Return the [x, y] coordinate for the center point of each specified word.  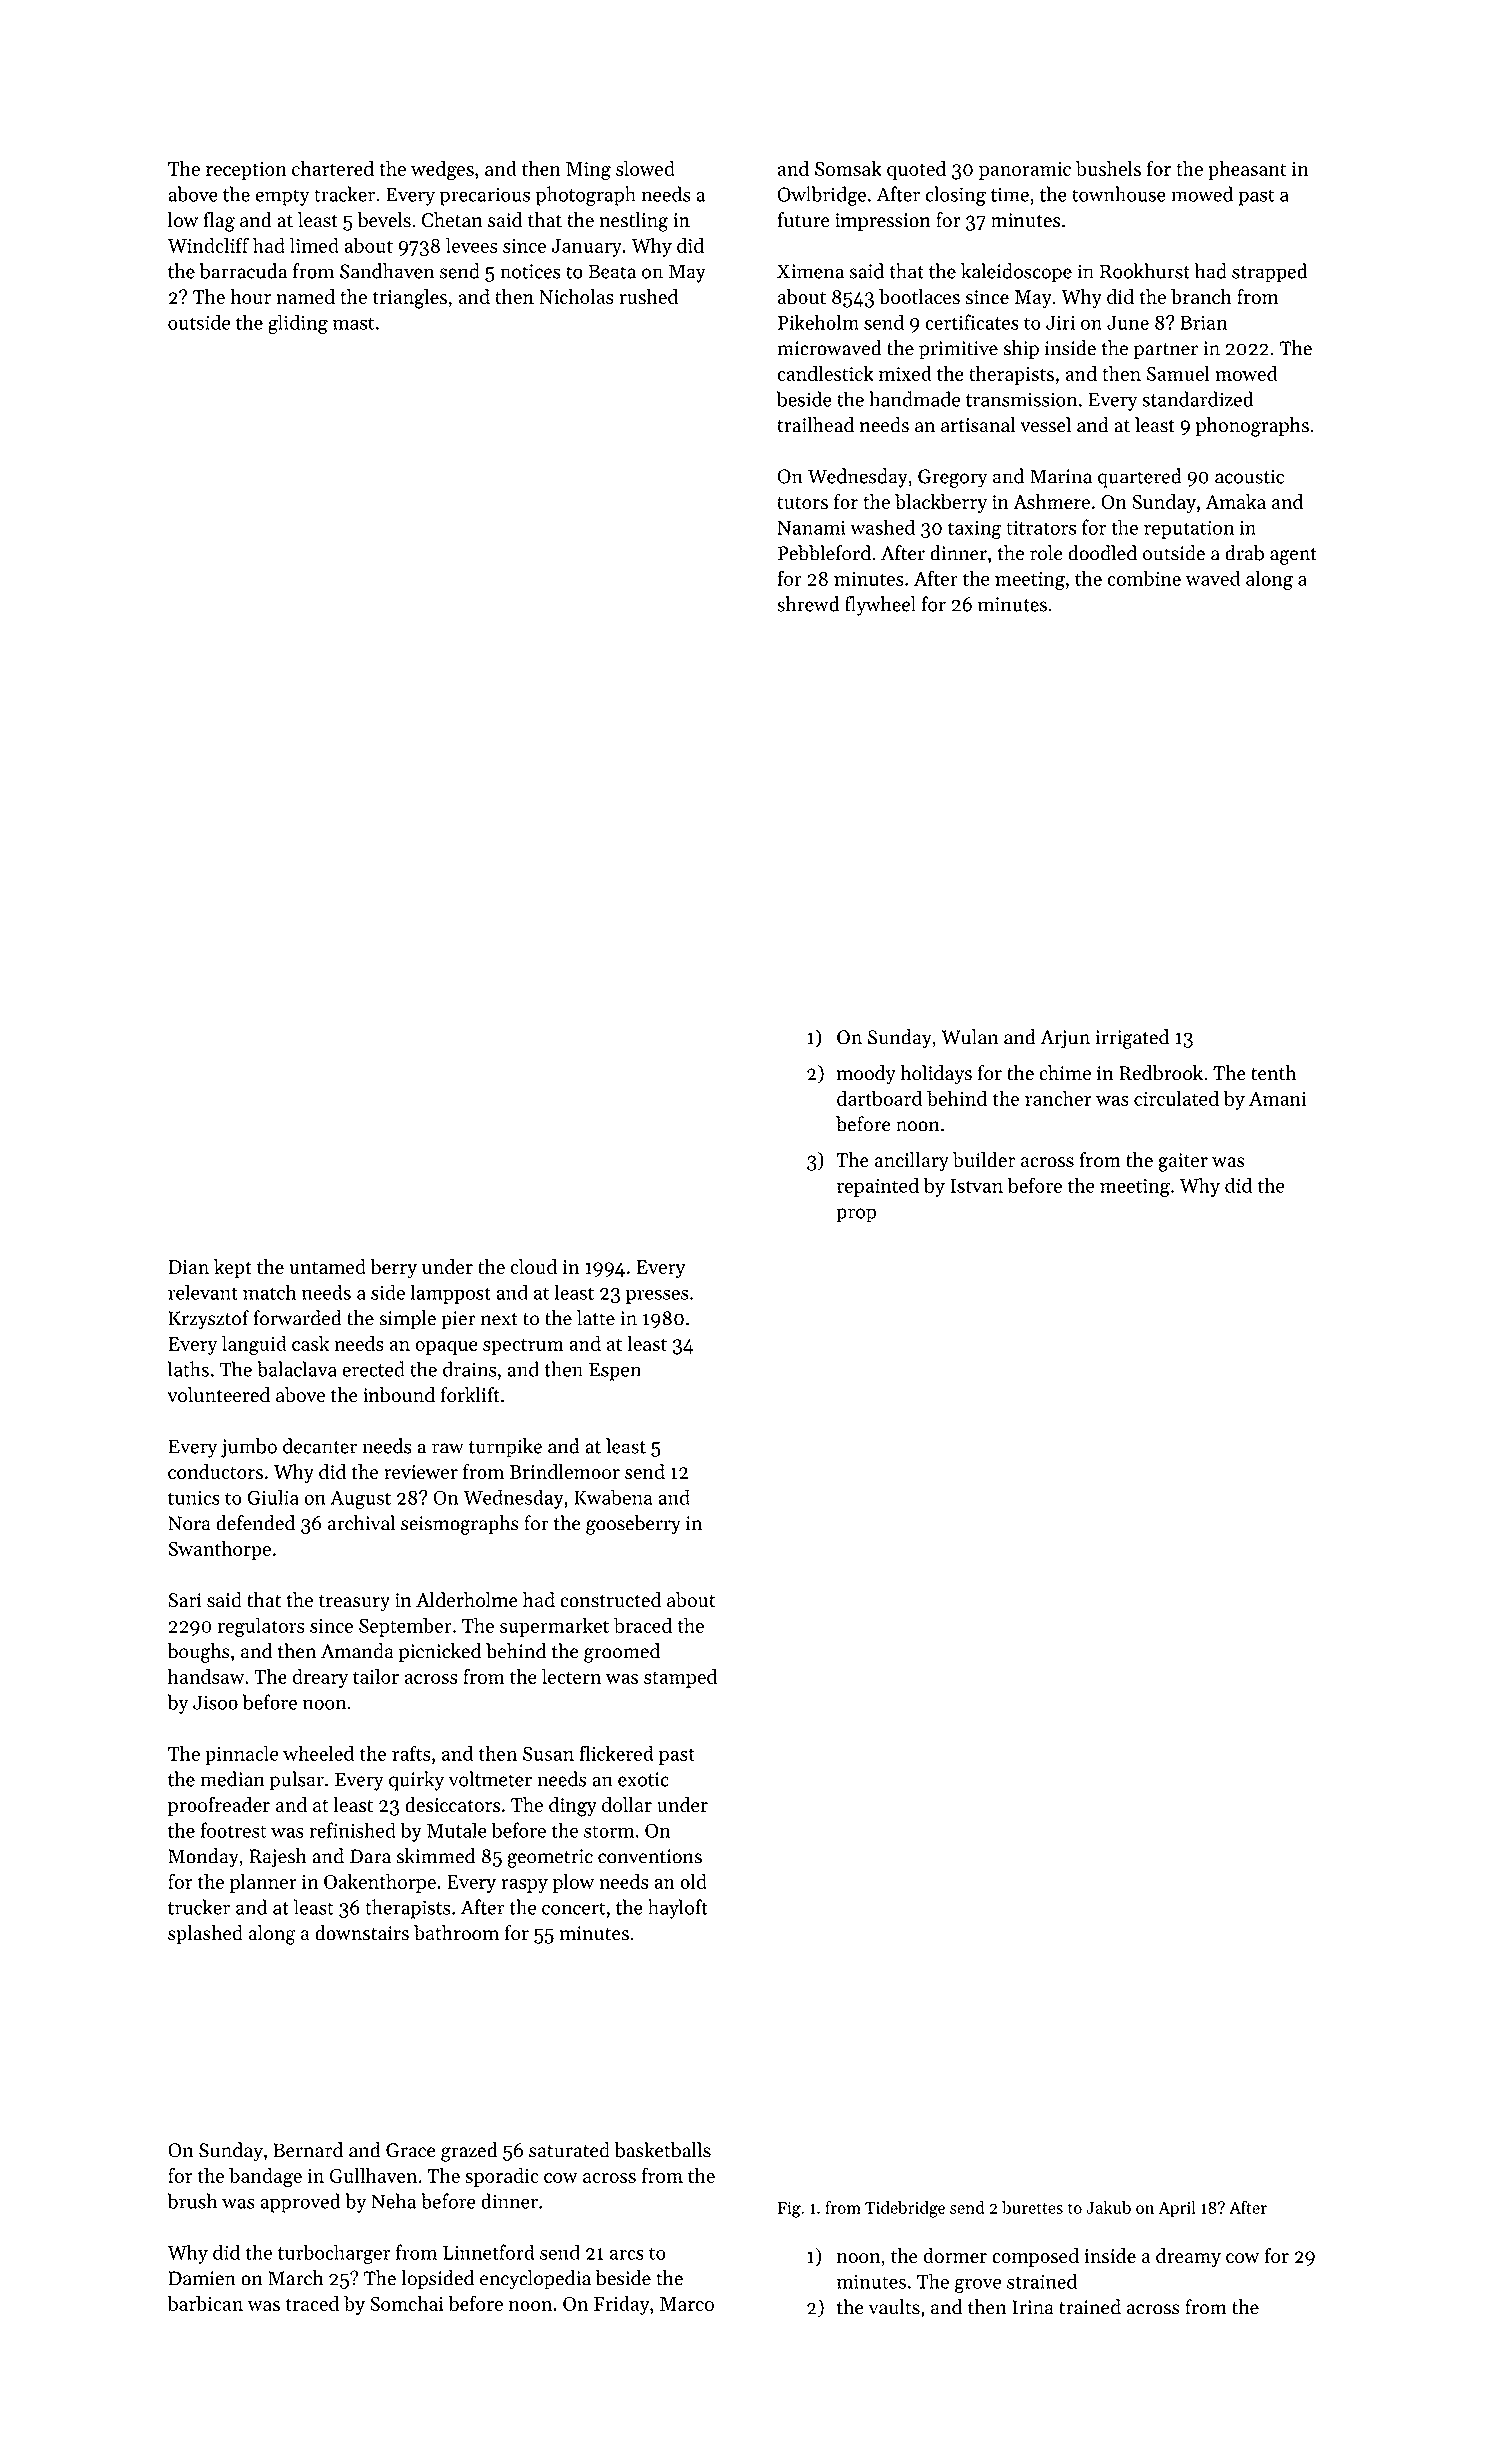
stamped [680, 1678]
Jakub [1108, 2207]
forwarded [297, 1318]
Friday [622, 2305]
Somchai [407, 2303]
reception [246, 171]
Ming [588, 171]
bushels [1108, 168]
